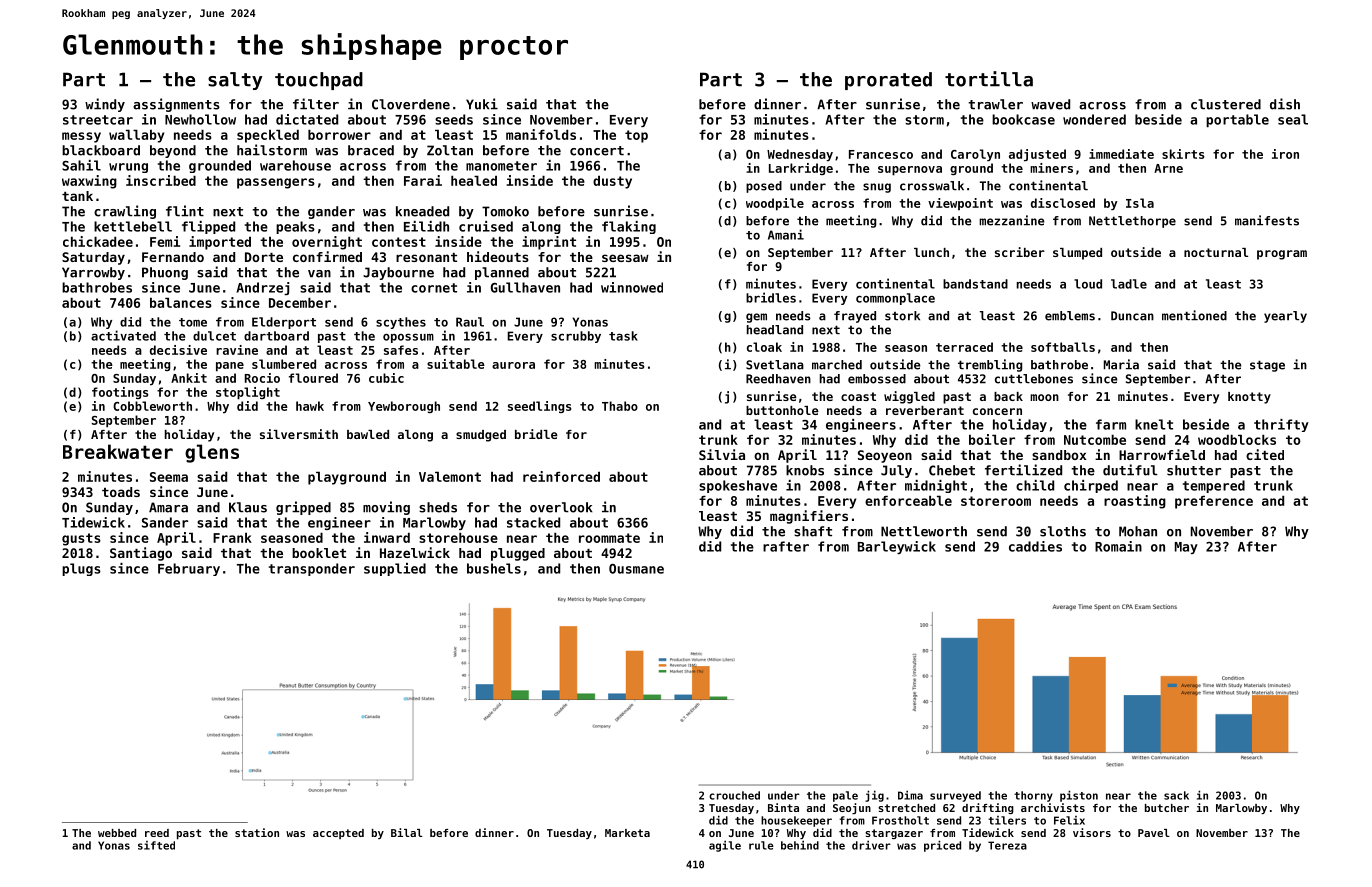  I want to click on salty, so click(235, 81).
